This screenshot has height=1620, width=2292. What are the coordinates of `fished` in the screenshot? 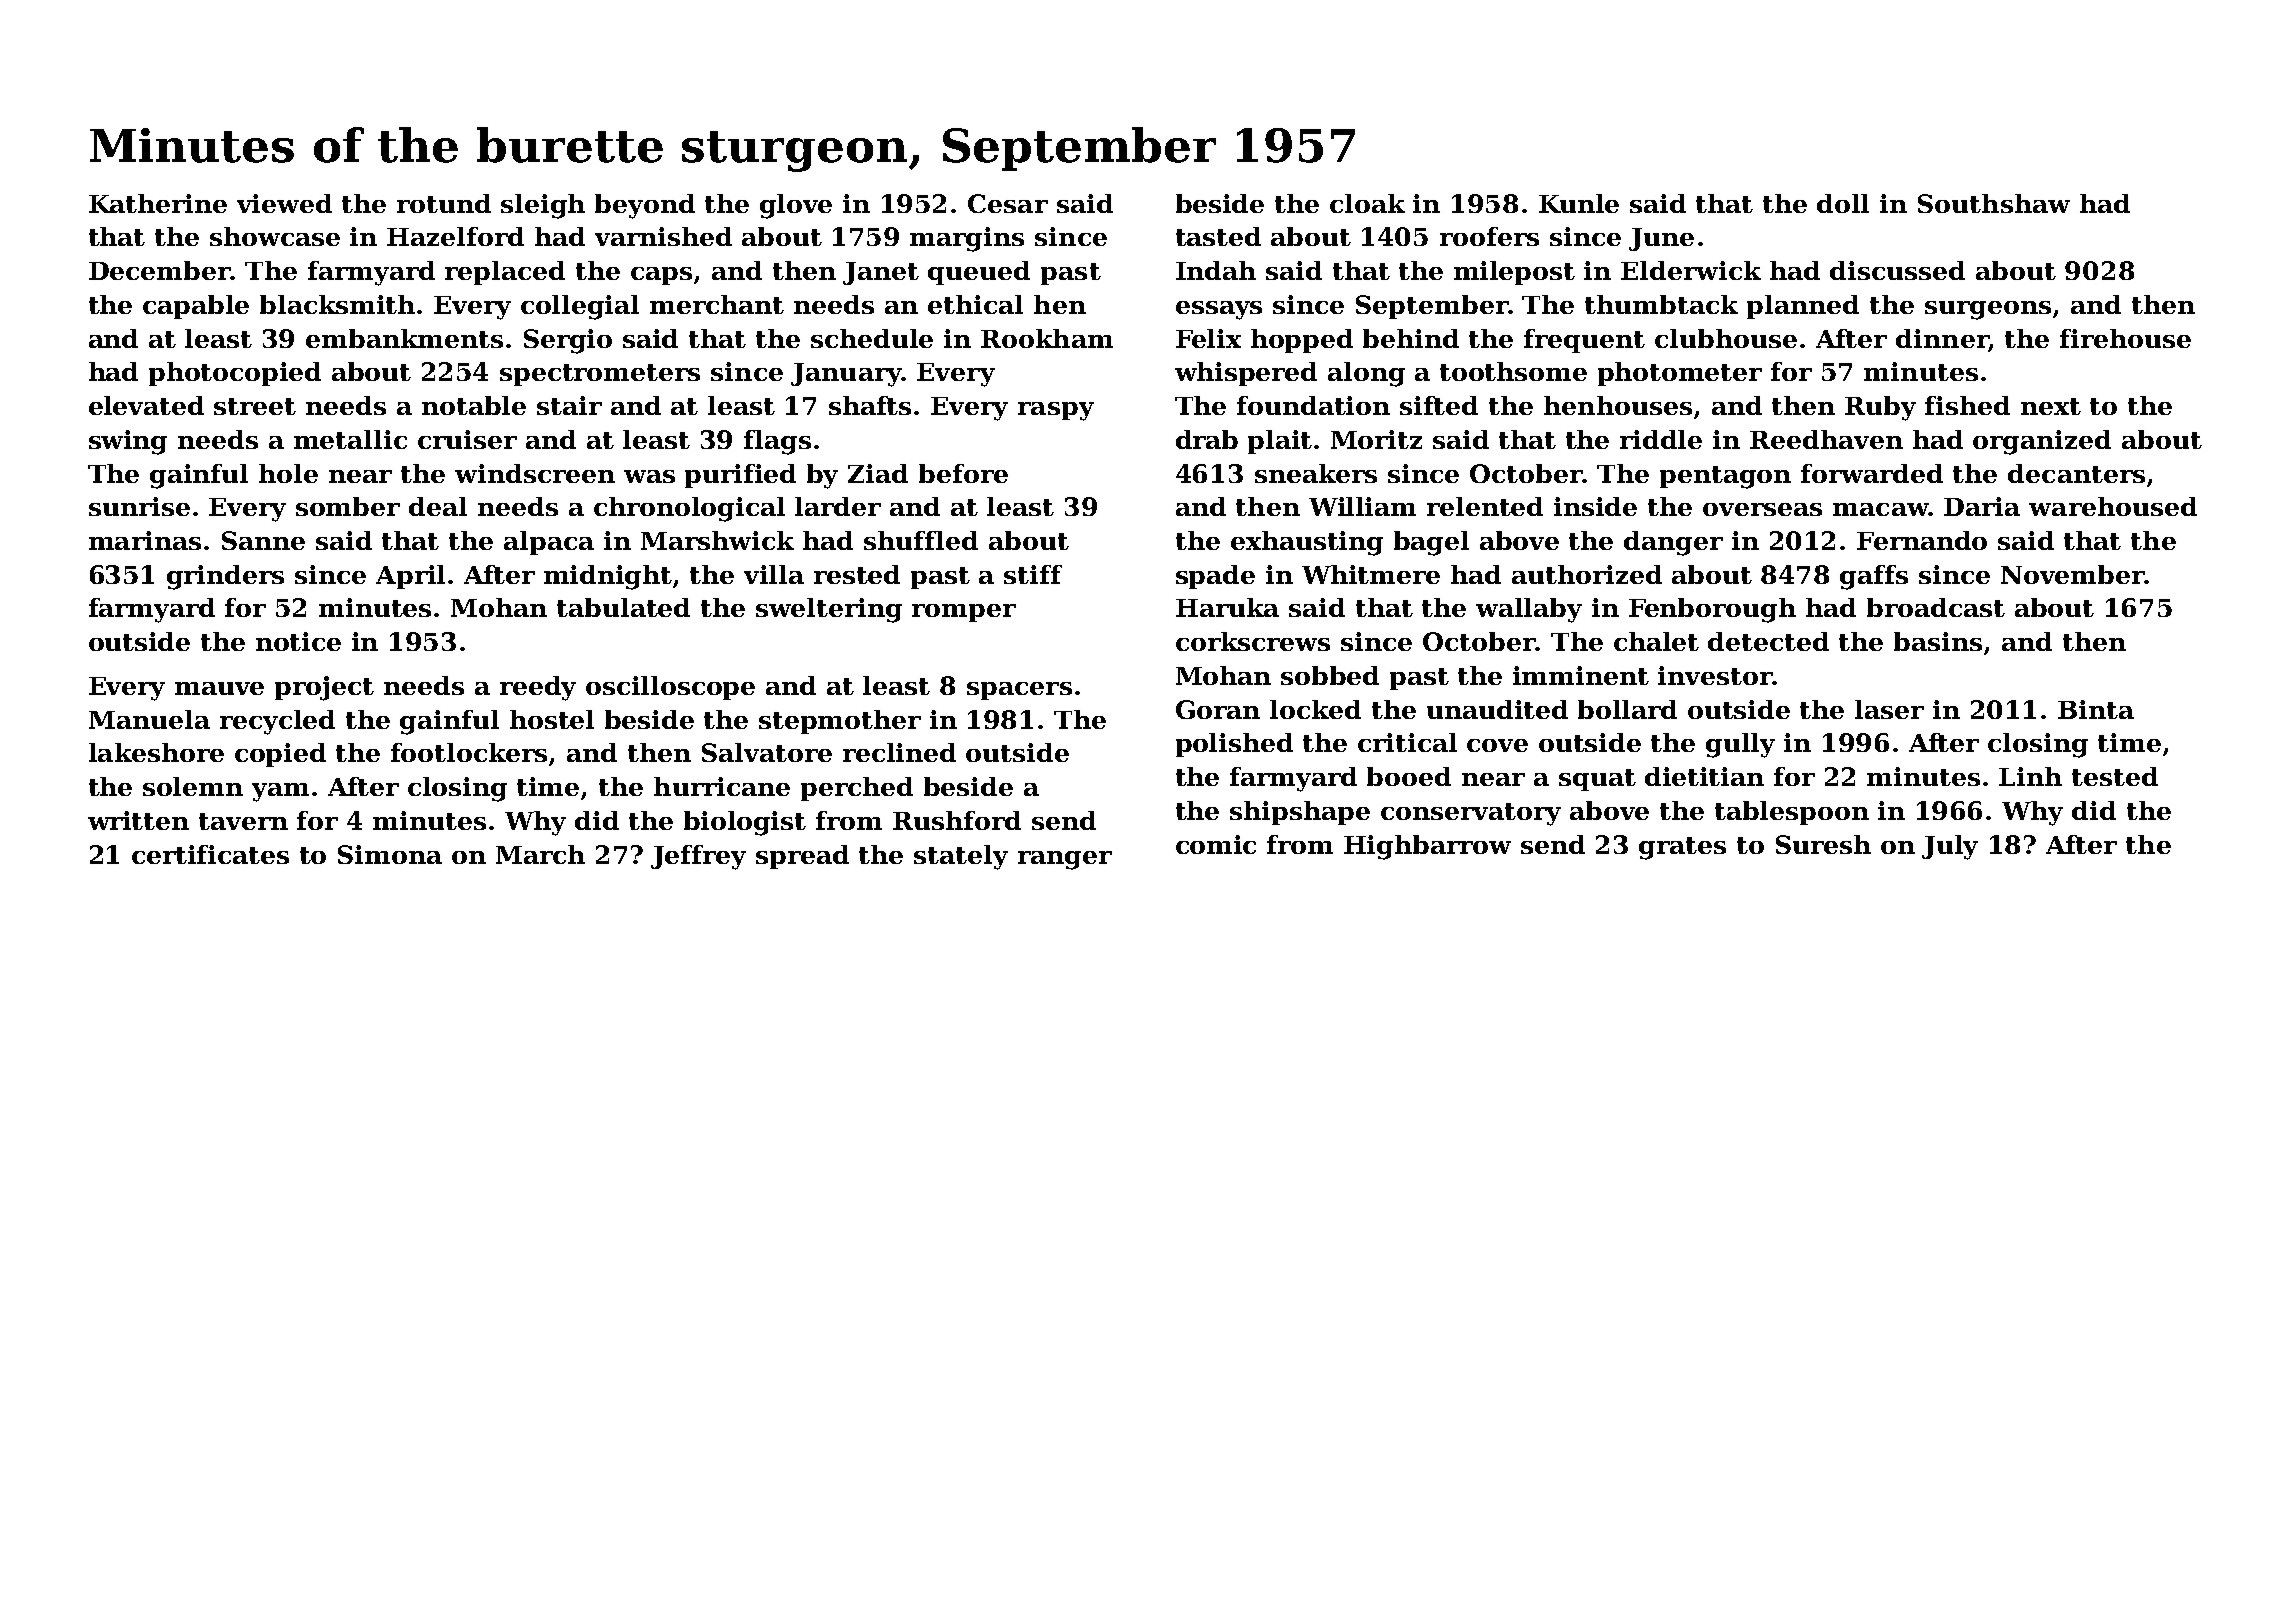 It's located at (1967, 405).
